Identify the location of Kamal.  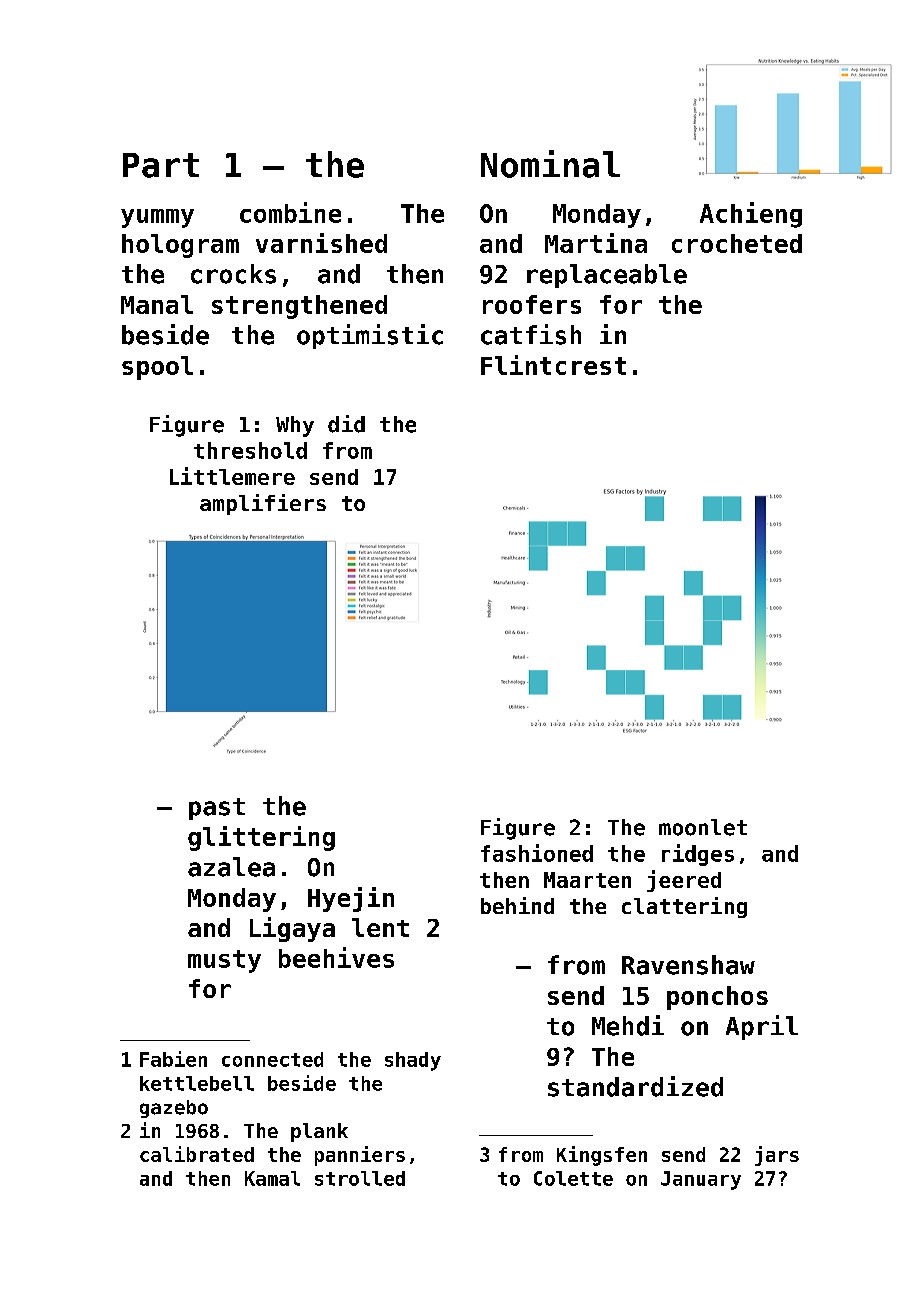
(272, 1178).
